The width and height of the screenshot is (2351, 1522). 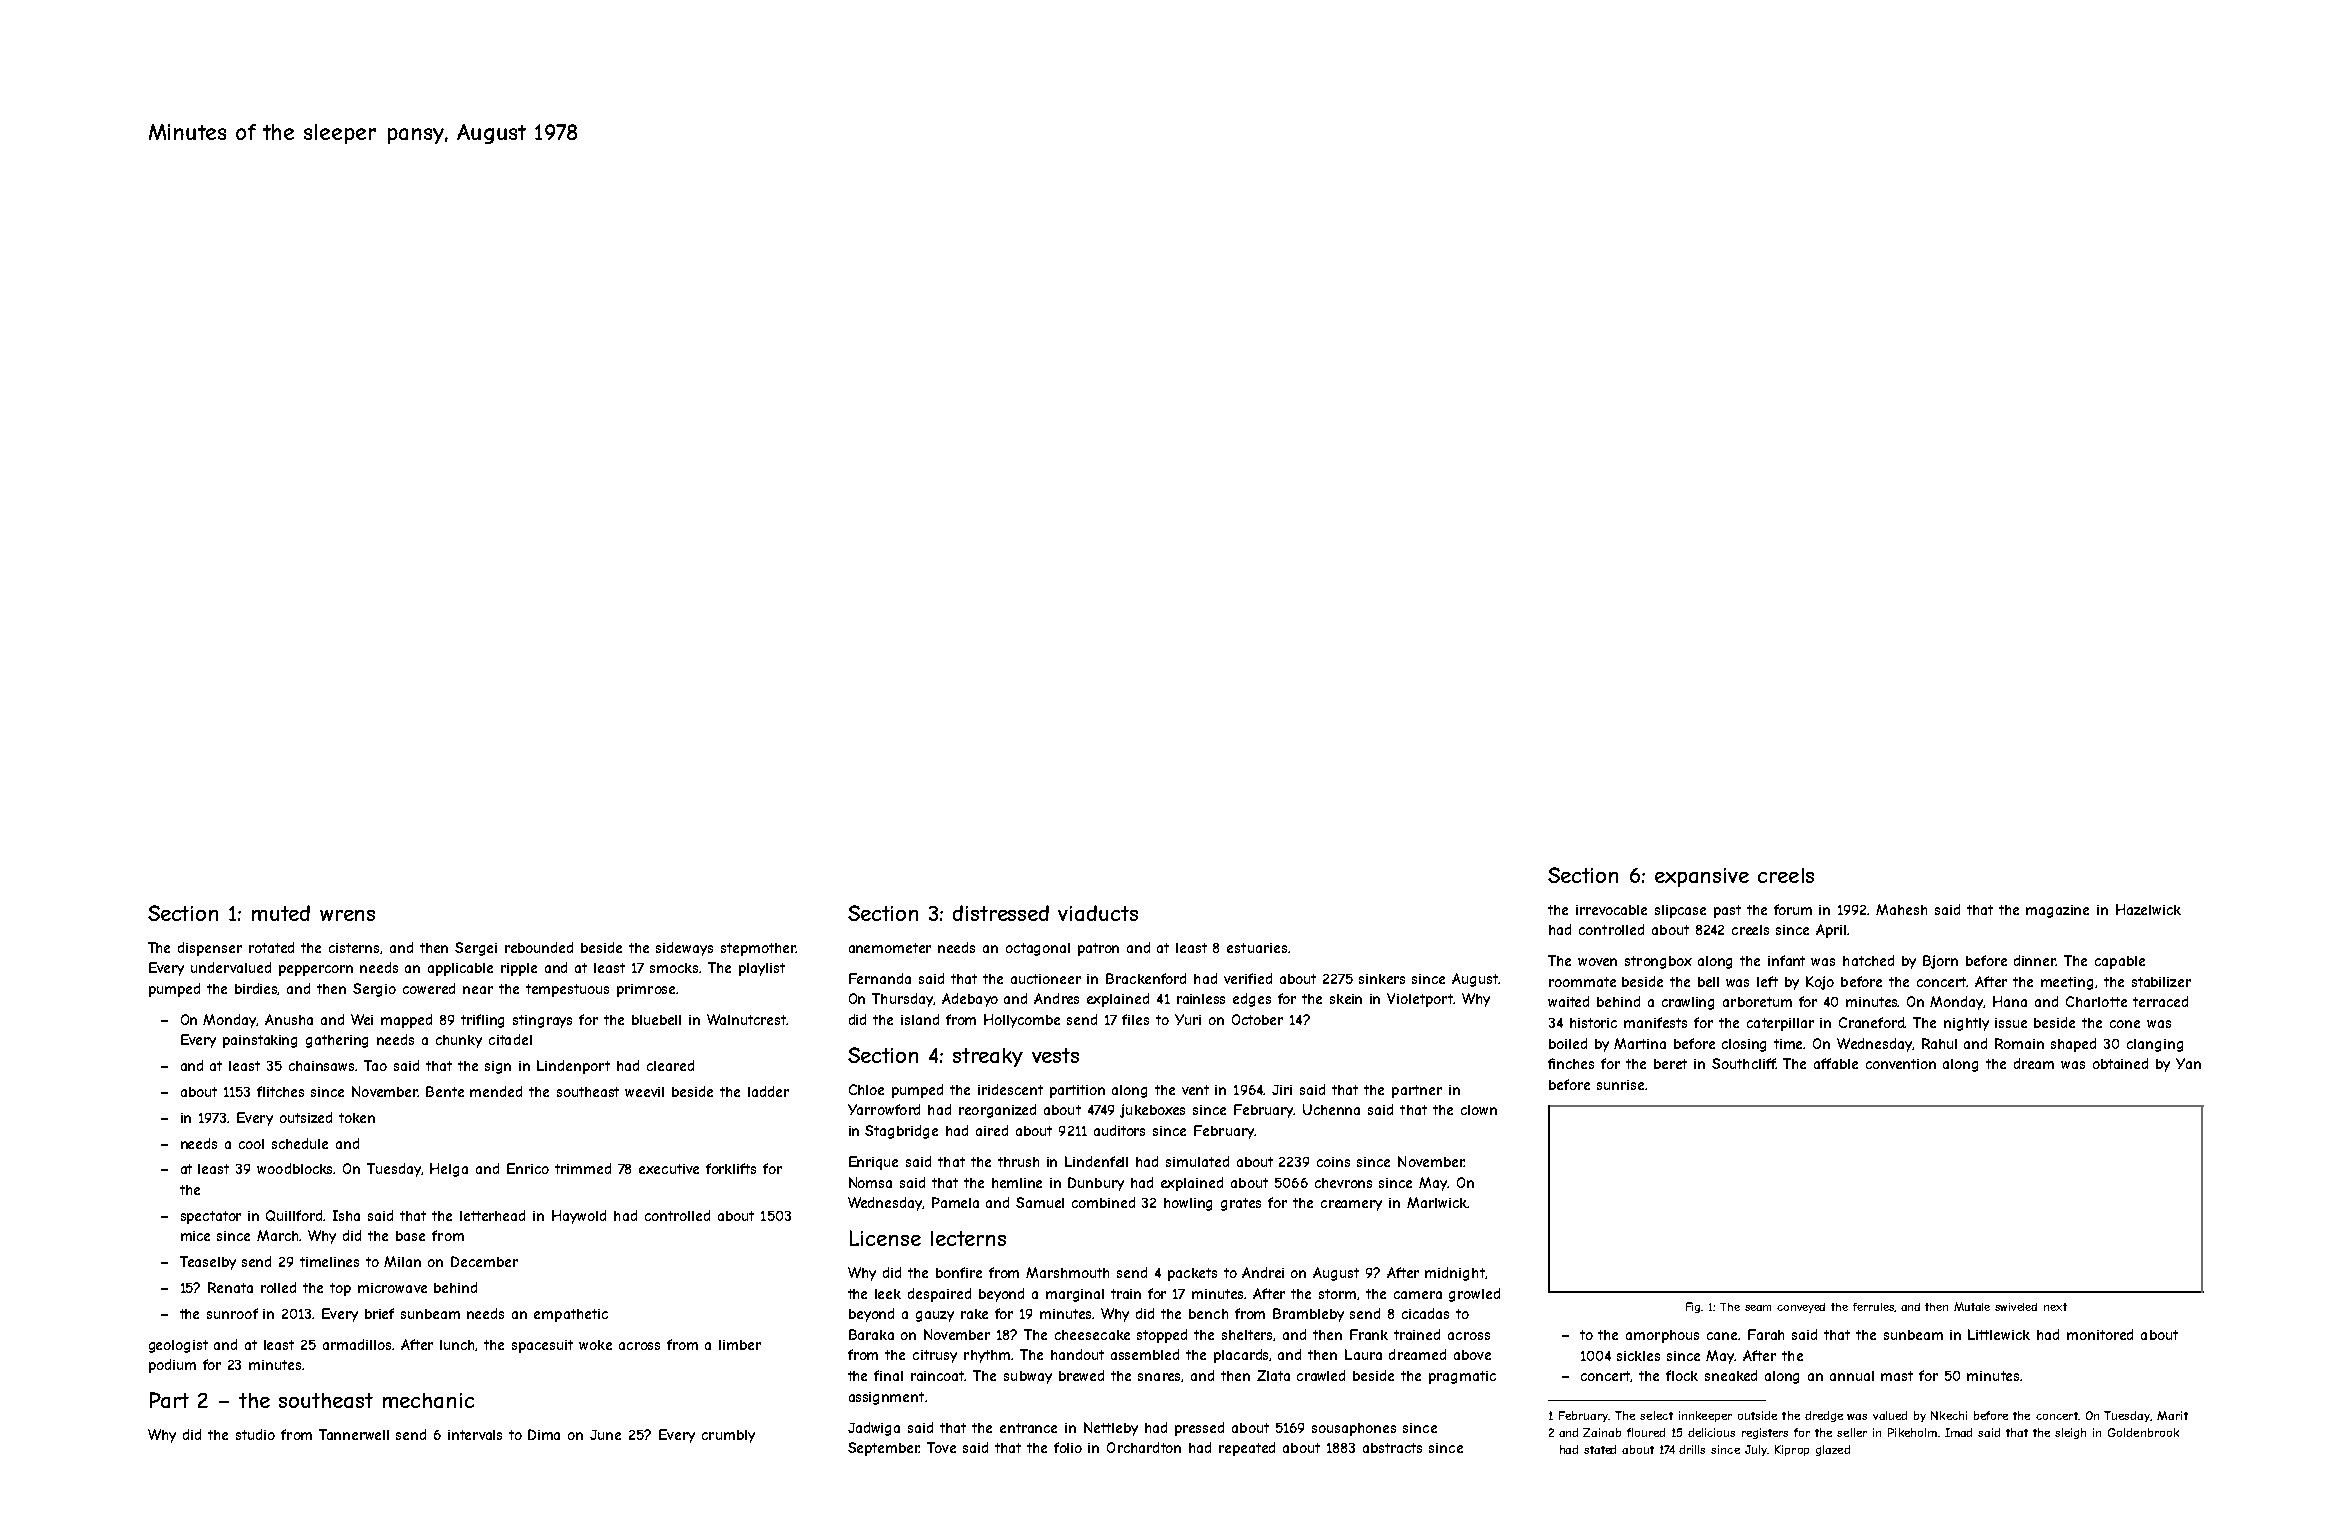 I want to click on cisterns, so click(x=355, y=948).
